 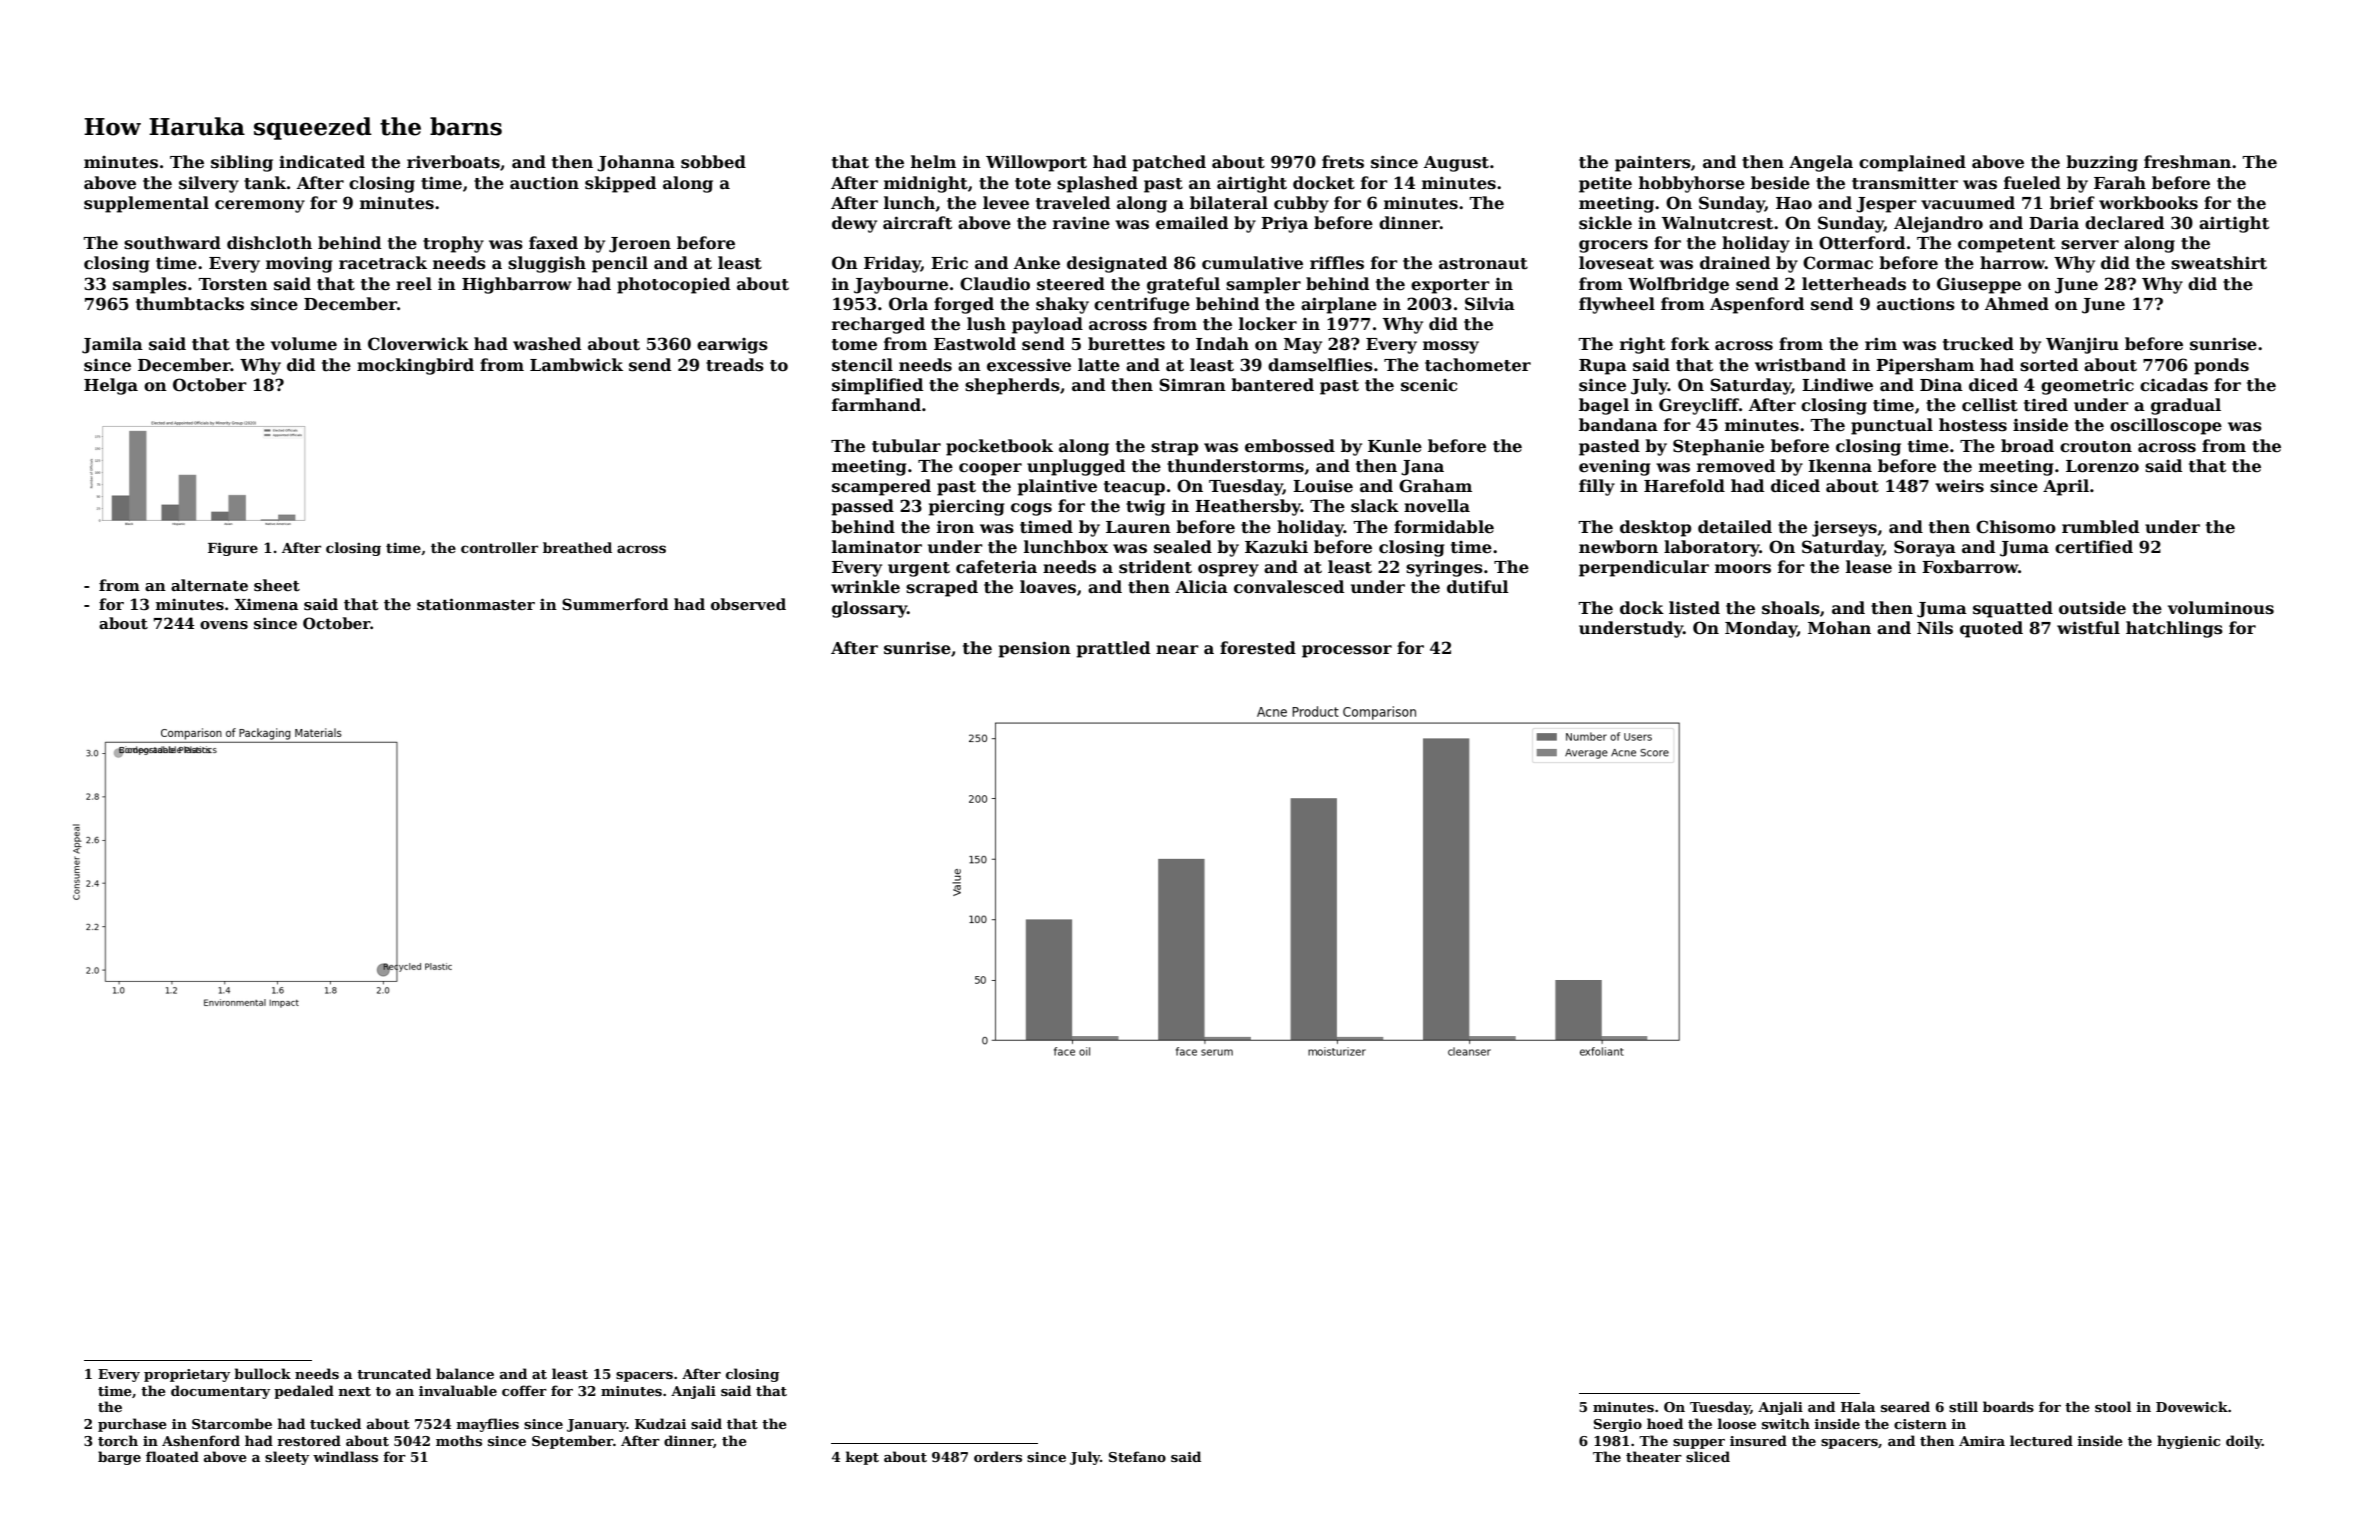 I want to click on quoted, so click(x=1991, y=629).
